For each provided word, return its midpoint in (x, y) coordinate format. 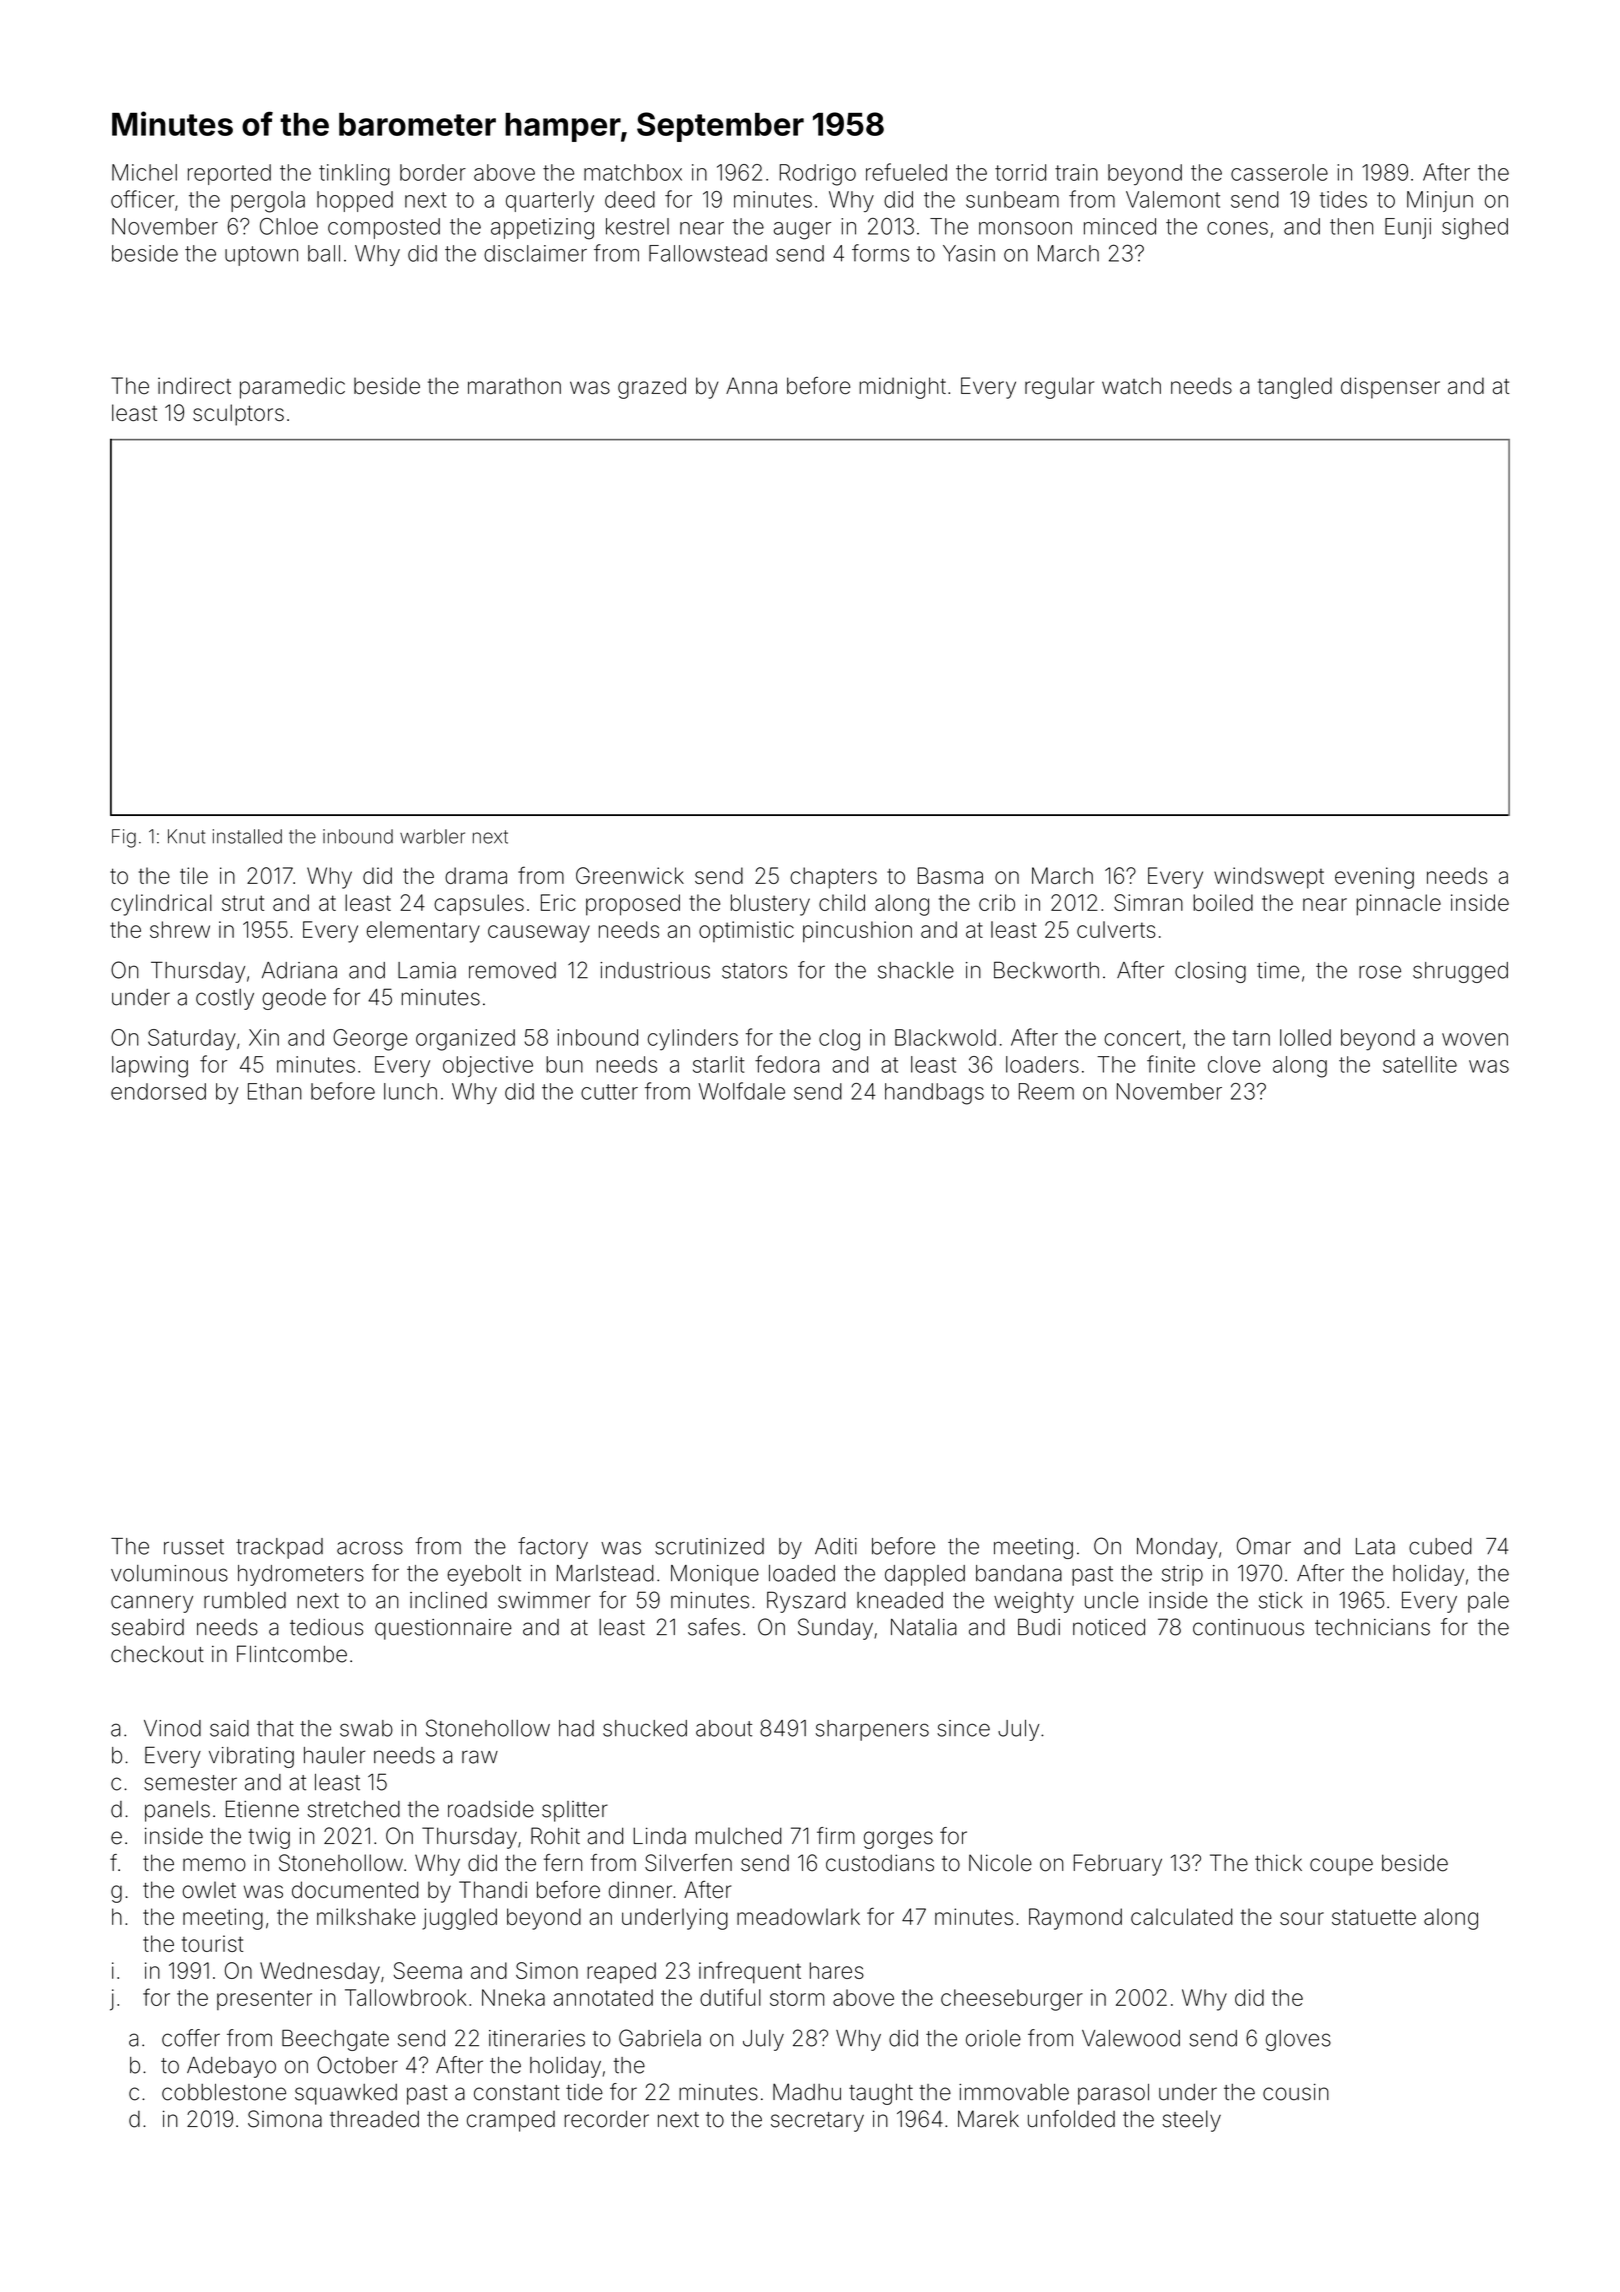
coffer (191, 2038)
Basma (950, 875)
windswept (1269, 878)
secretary (817, 2122)
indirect (194, 386)
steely (1192, 2121)
